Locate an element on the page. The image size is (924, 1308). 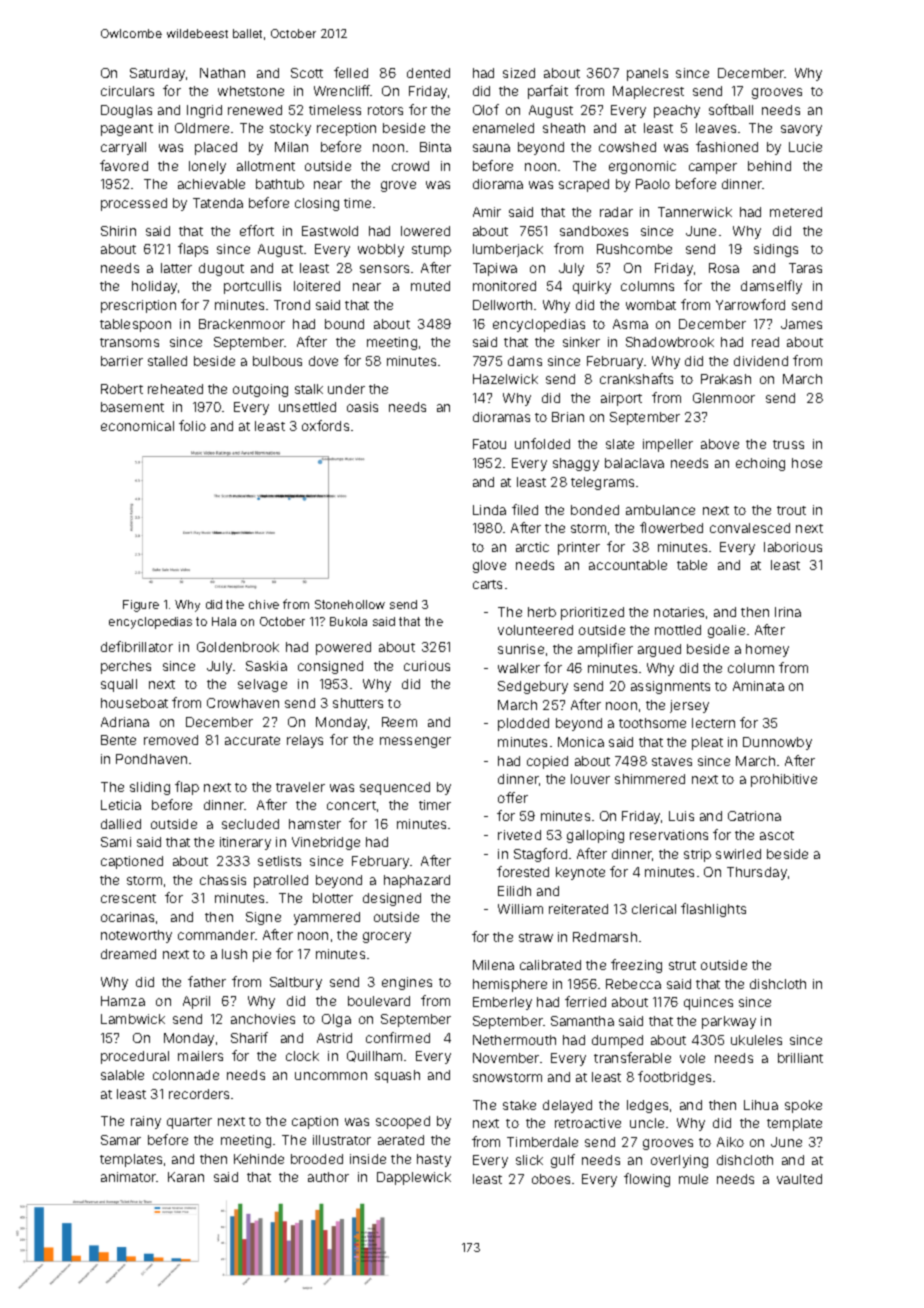
homey is located at coordinates (767, 650).
